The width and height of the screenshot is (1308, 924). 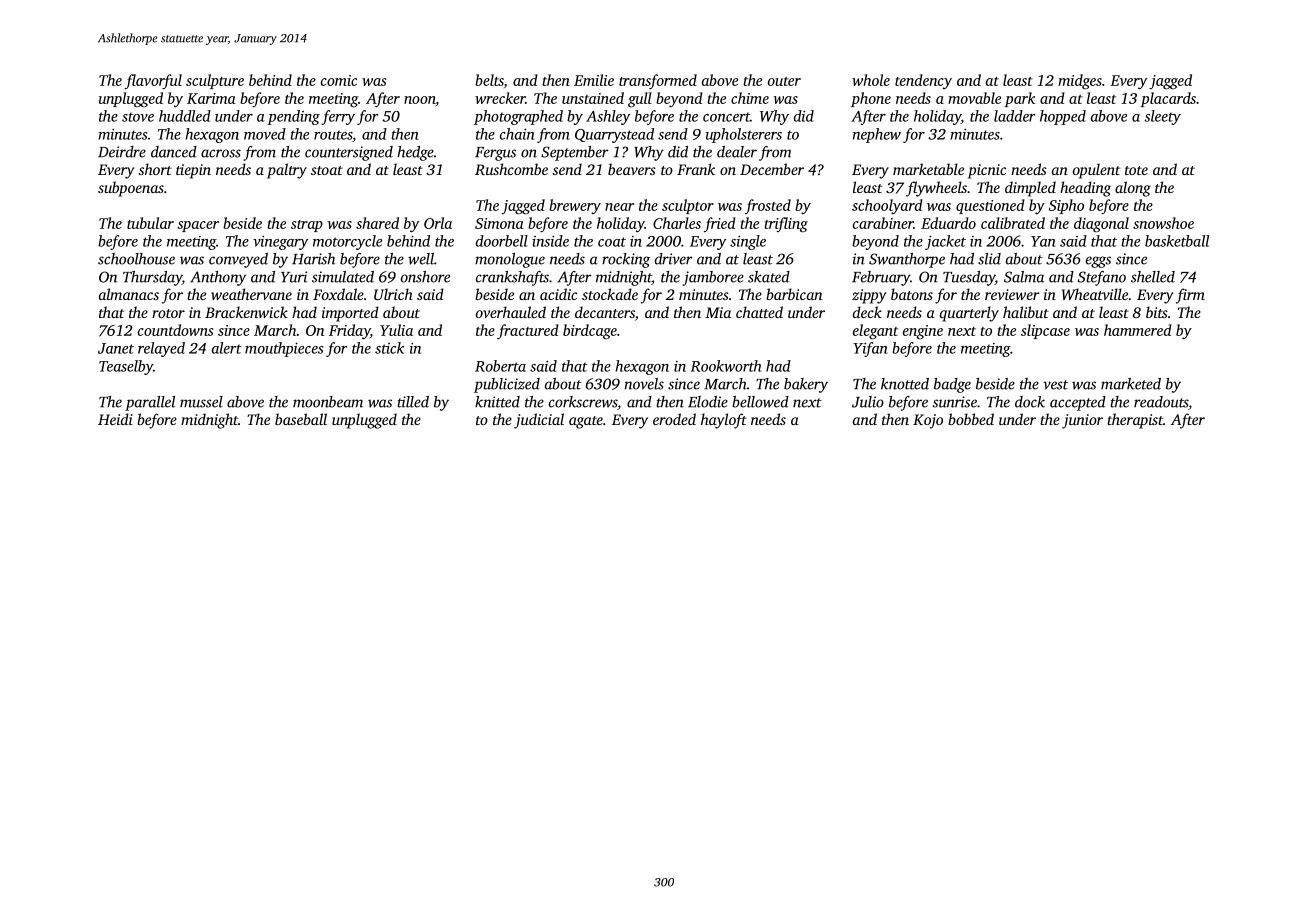 I want to click on midges, so click(x=1080, y=82).
